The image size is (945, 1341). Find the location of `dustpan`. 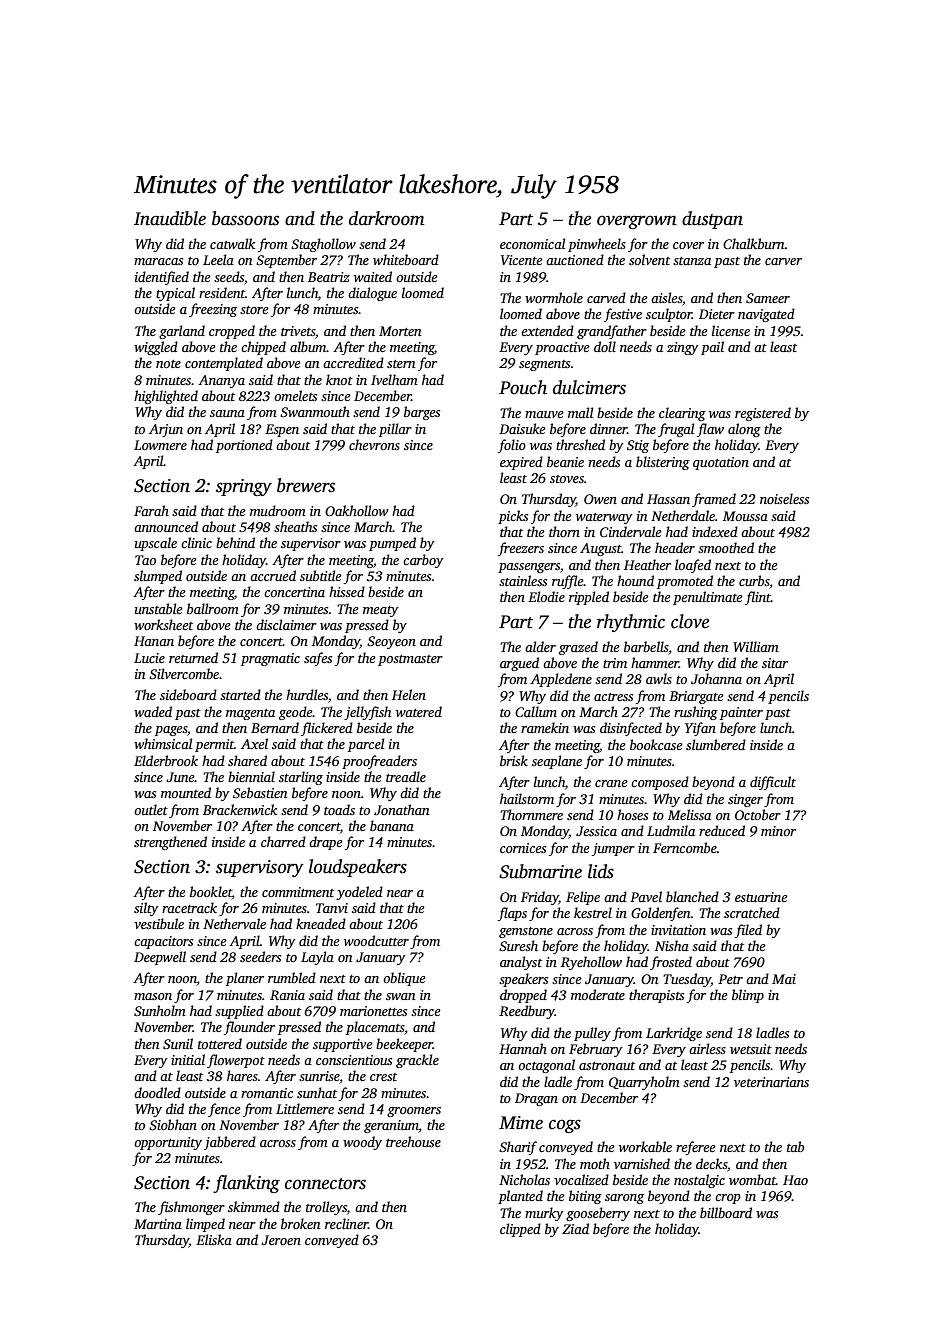

dustpan is located at coordinates (712, 220).
